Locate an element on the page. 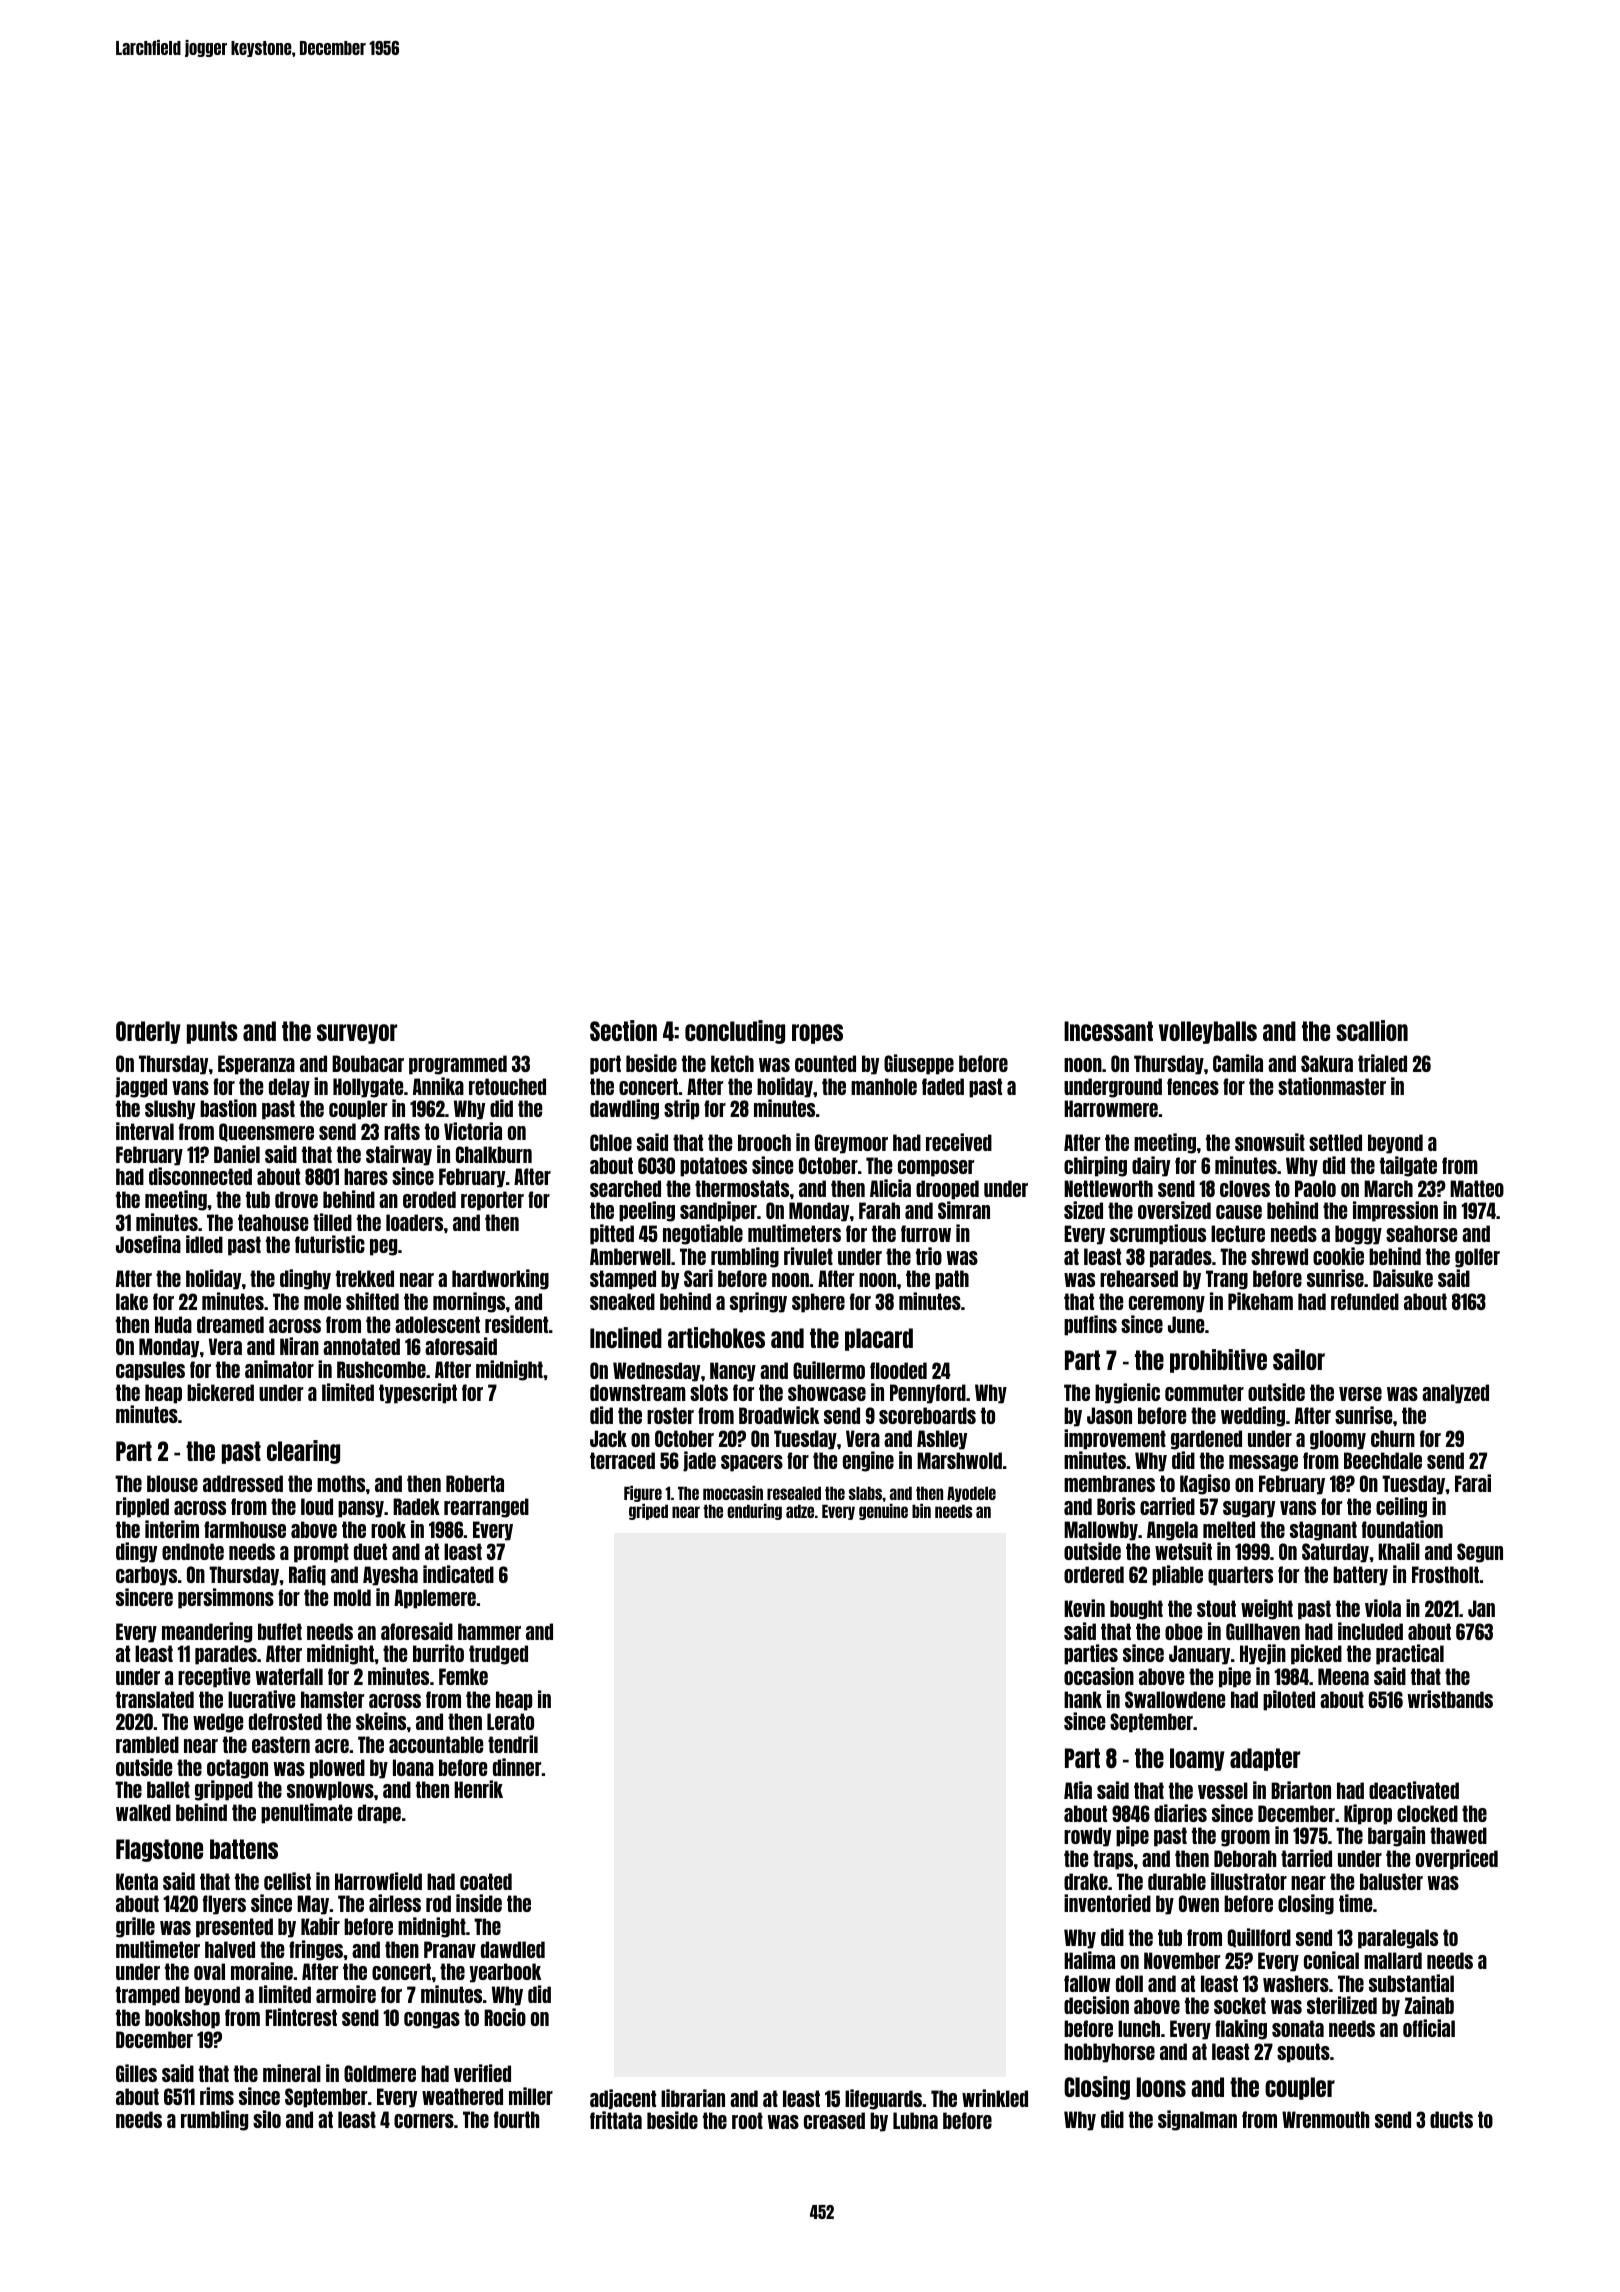  bookshop is located at coordinates (182, 2019).
